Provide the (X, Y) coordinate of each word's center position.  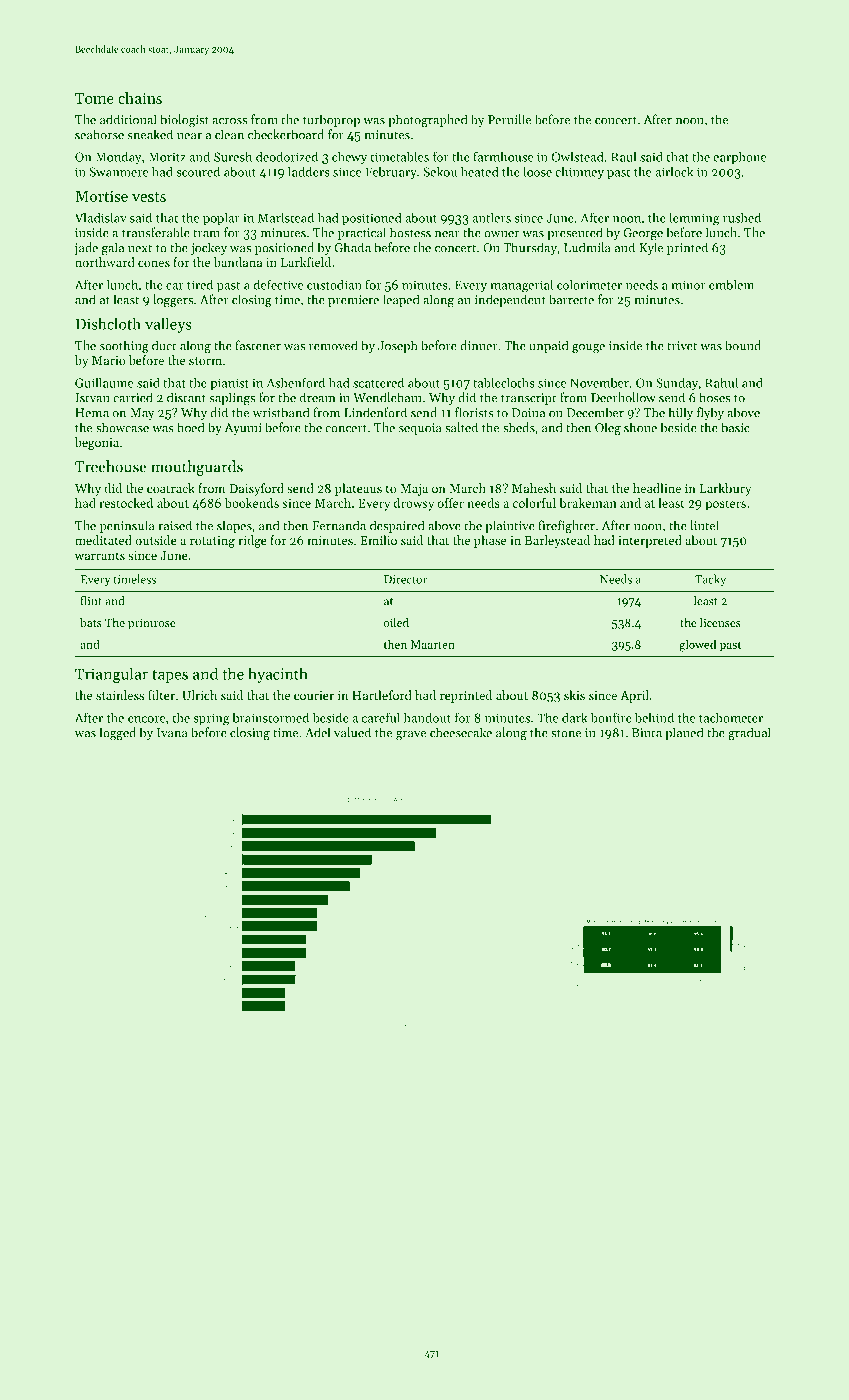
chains (140, 98)
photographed (427, 120)
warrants (100, 556)
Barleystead (557, 541)
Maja (414, 490)
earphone (739, 158)
